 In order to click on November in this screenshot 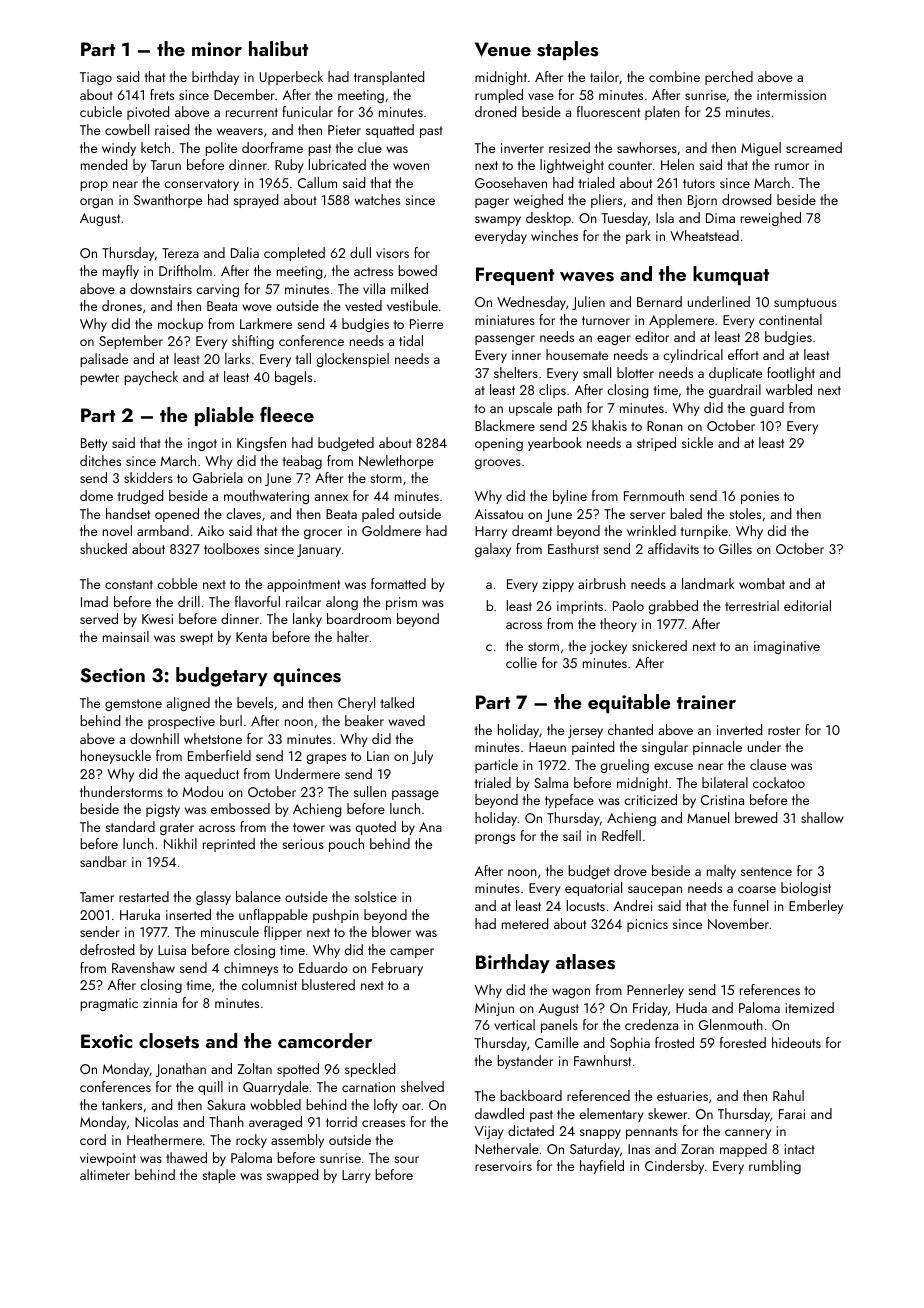, I will do `click(738, 923)`.
